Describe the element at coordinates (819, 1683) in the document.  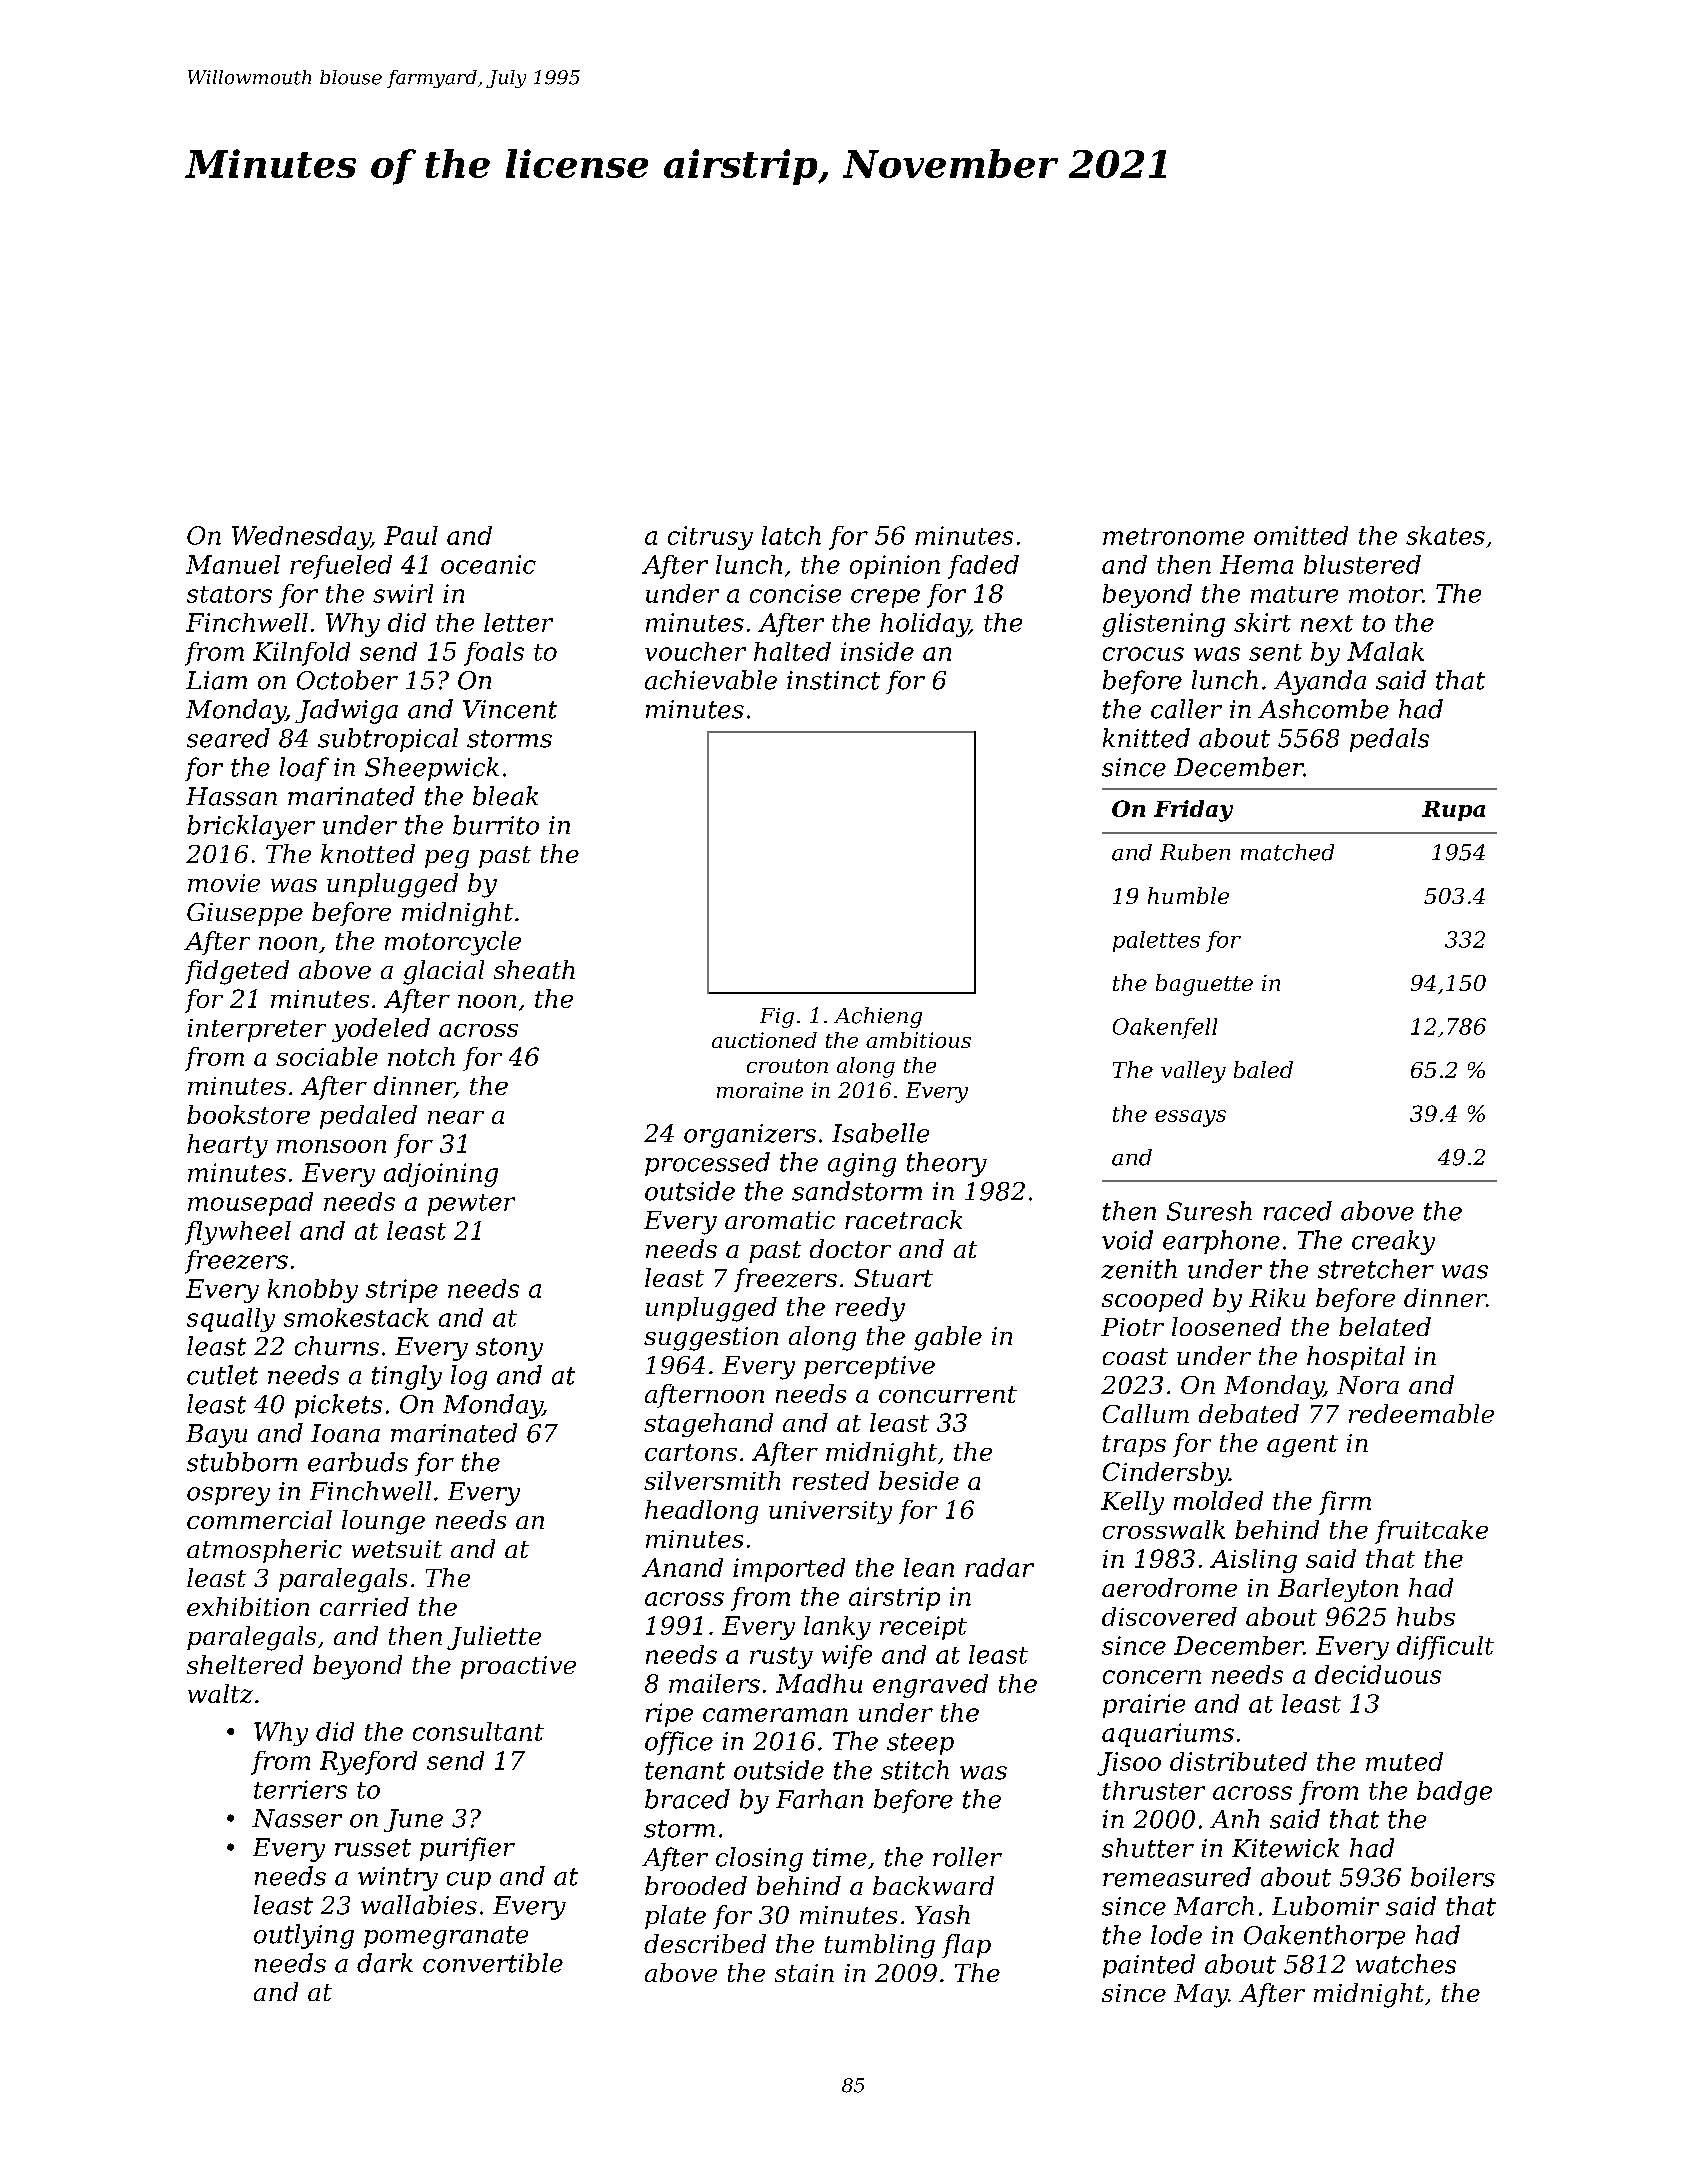
I see `Madhu` at that location.
